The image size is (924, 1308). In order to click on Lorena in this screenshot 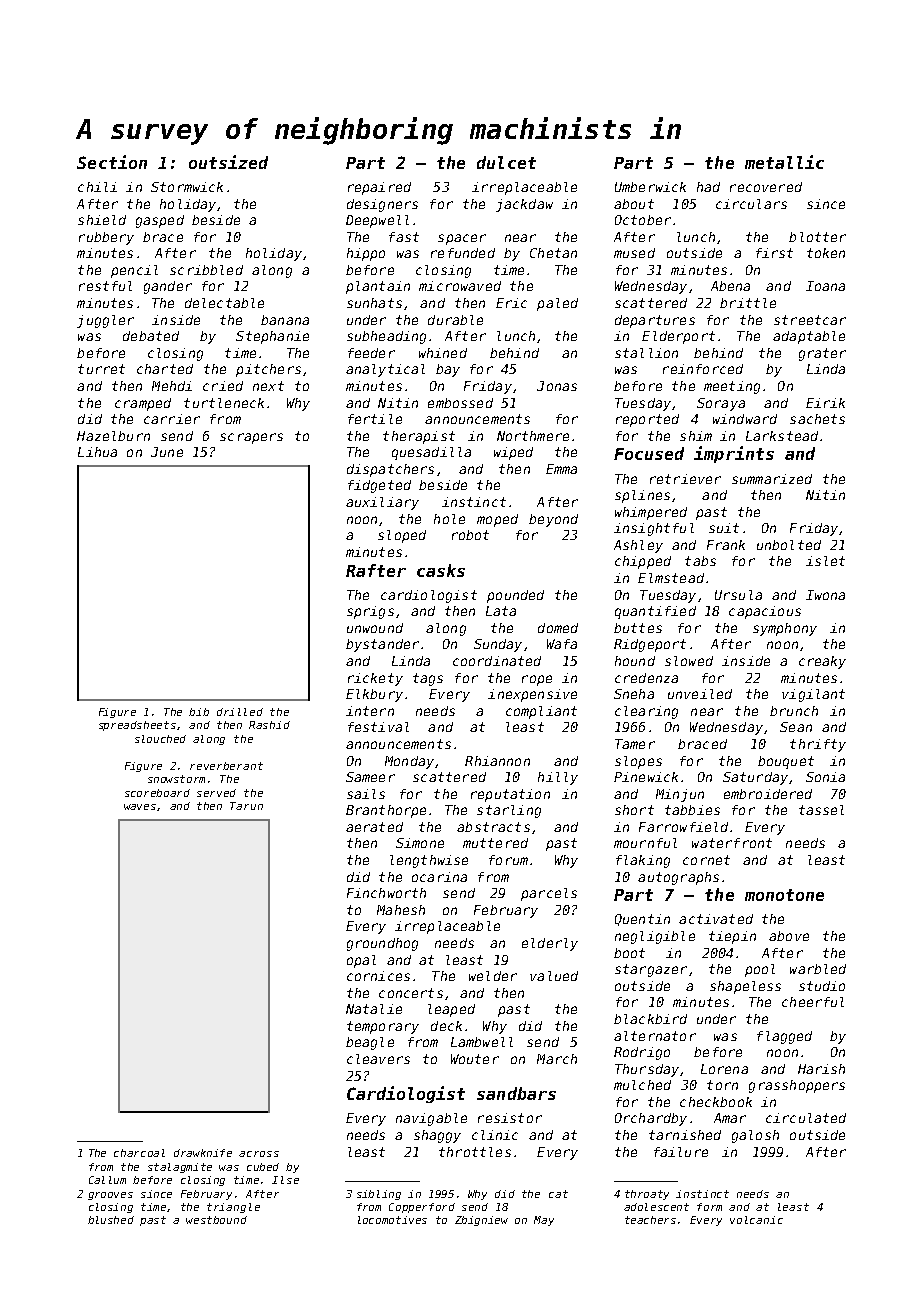, I will do `click(724, 1069)`.
